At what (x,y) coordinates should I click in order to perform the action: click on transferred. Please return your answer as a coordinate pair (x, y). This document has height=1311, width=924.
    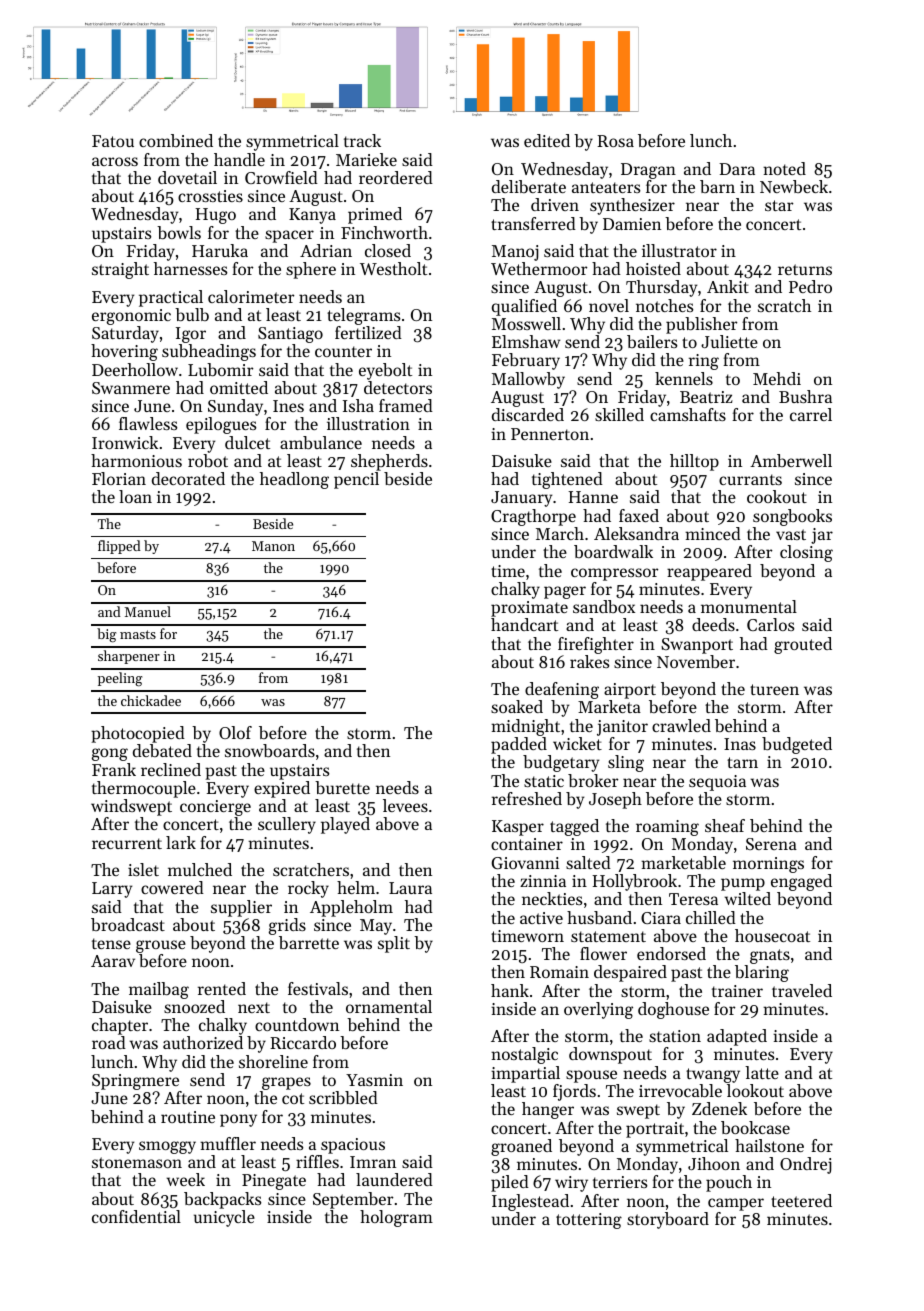
    Looking at the image, I should click on (533, 223).
